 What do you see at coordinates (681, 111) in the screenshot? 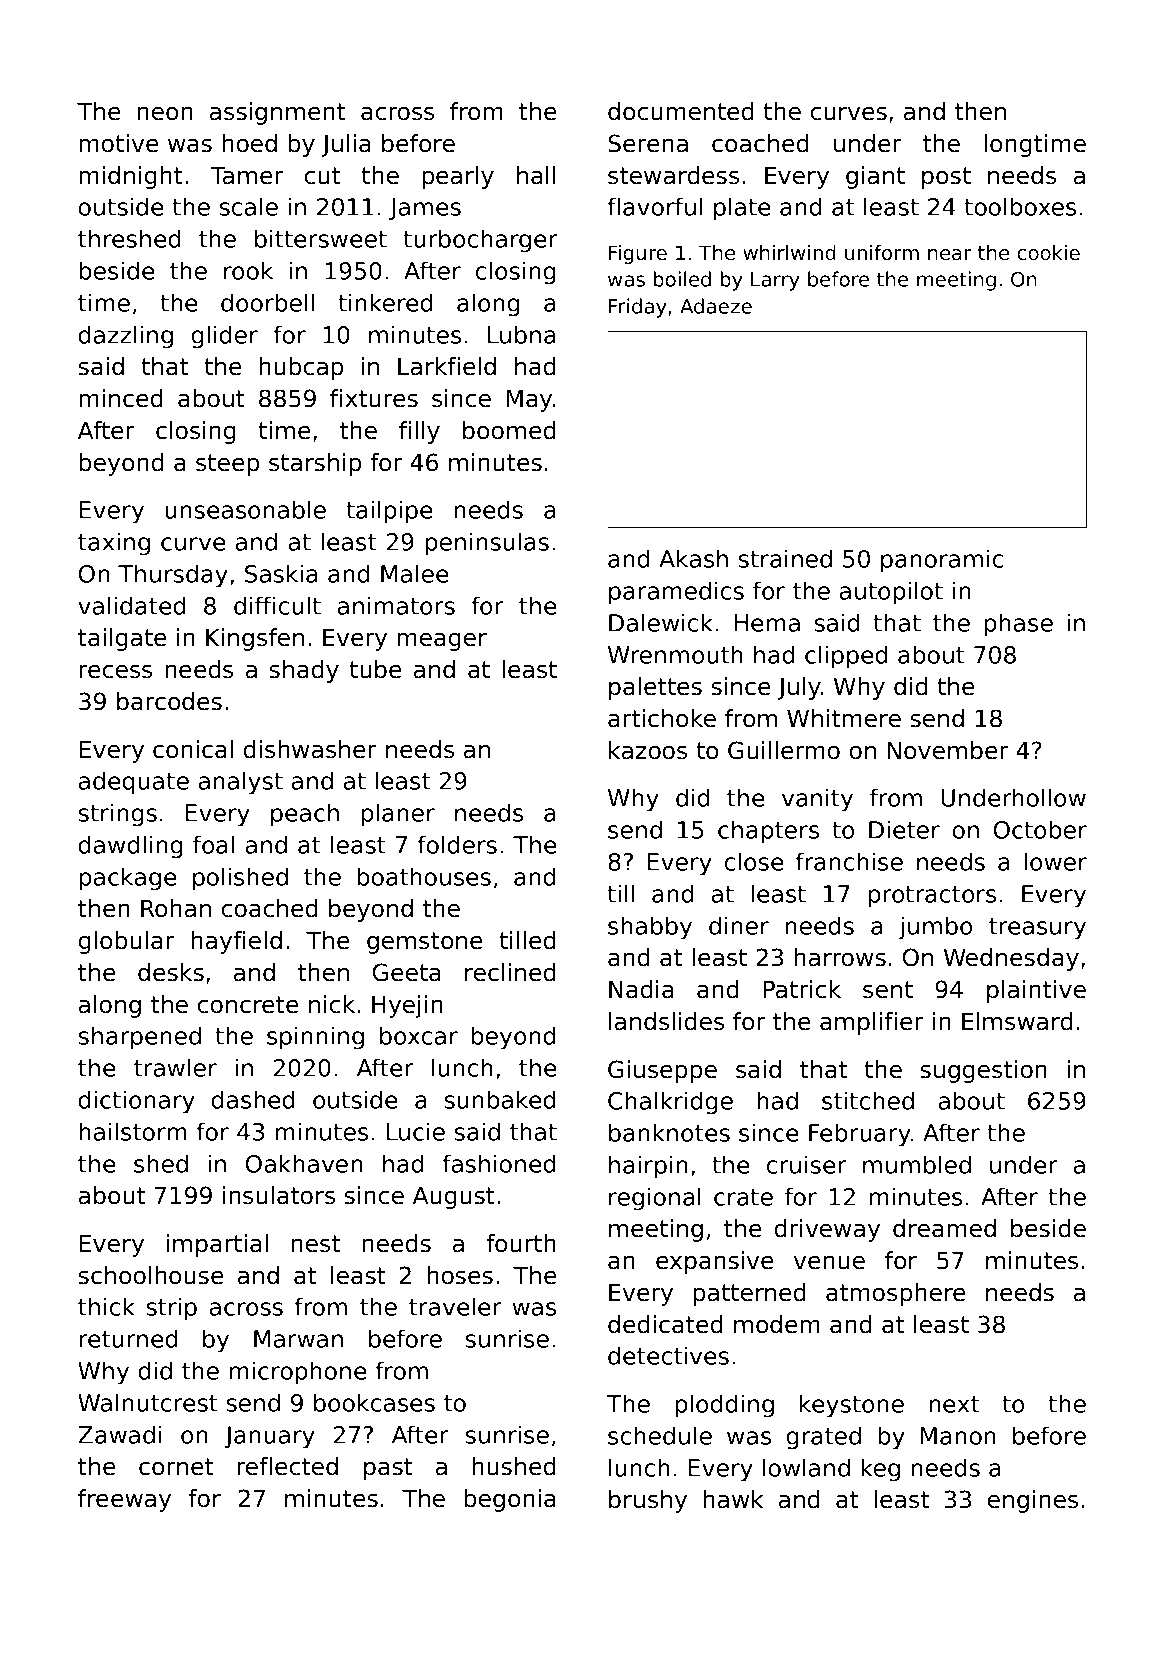
I see `documented` at bounding box center [681, 111].
